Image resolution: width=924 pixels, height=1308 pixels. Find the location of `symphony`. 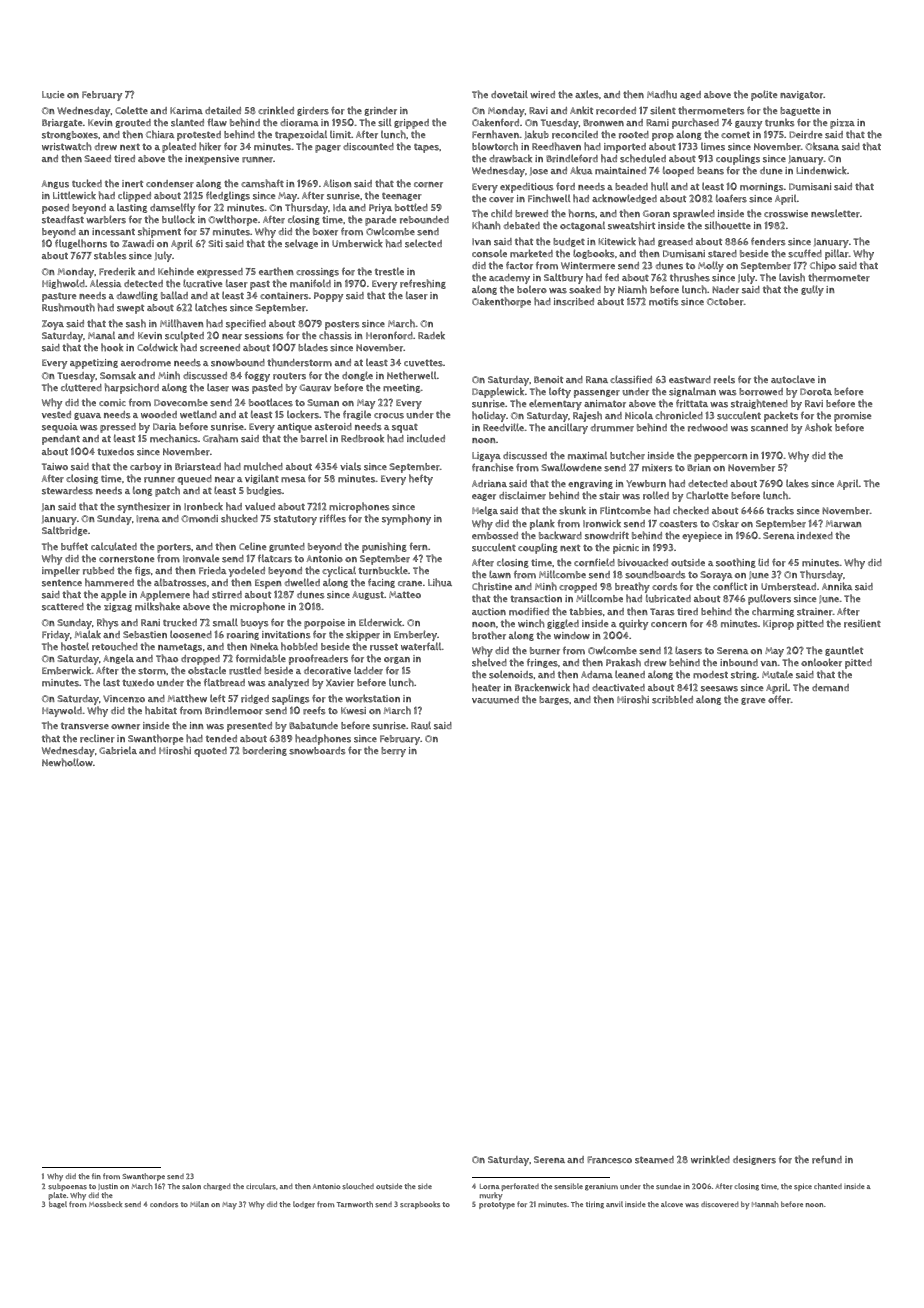

symphony is located at coordinates (406, 519).
